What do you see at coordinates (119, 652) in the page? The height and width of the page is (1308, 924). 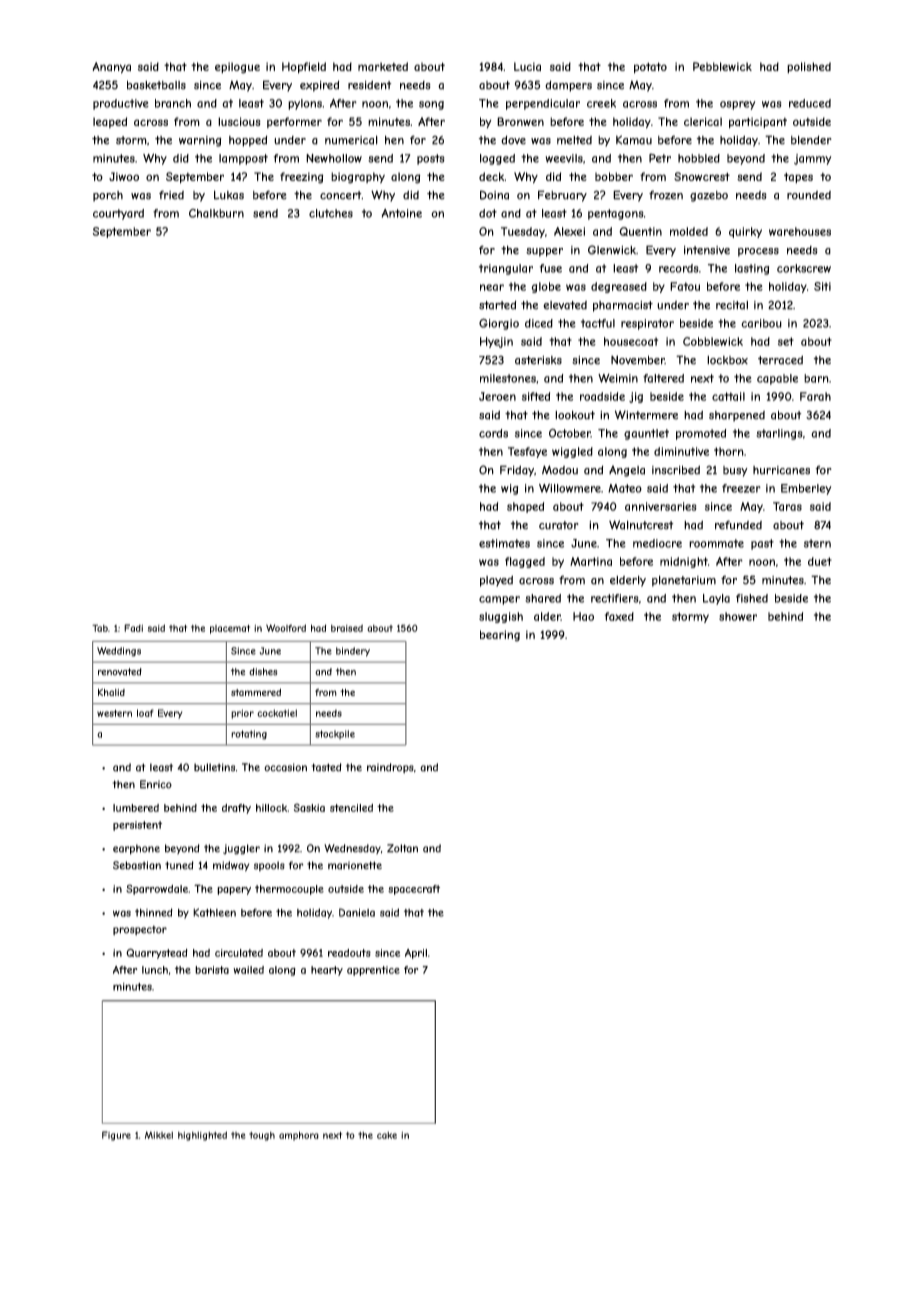 I see `Weddings` at bounding box center [119, 652].
